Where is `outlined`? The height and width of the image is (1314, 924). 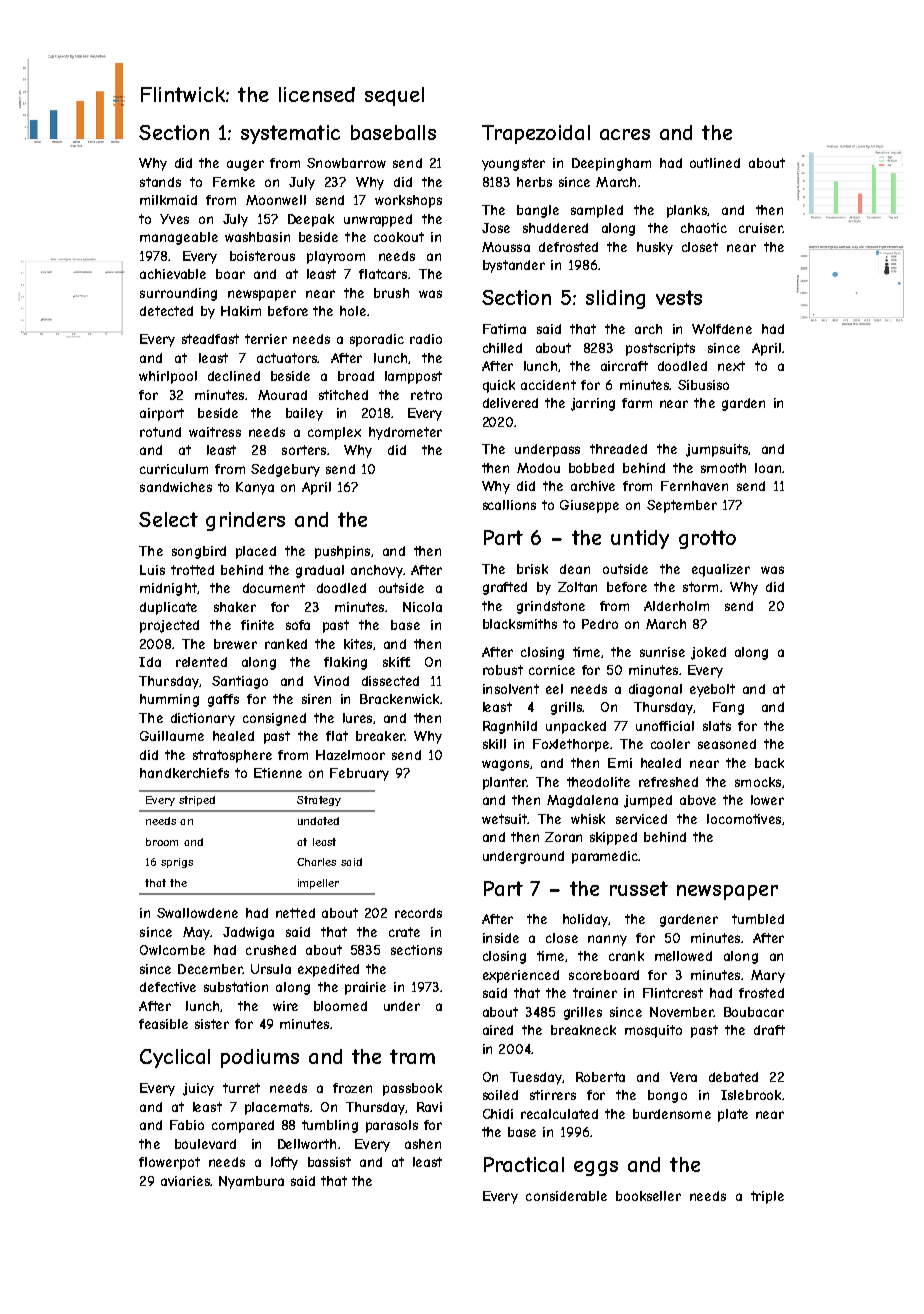
outlined is located at coordinates (715, 163).
